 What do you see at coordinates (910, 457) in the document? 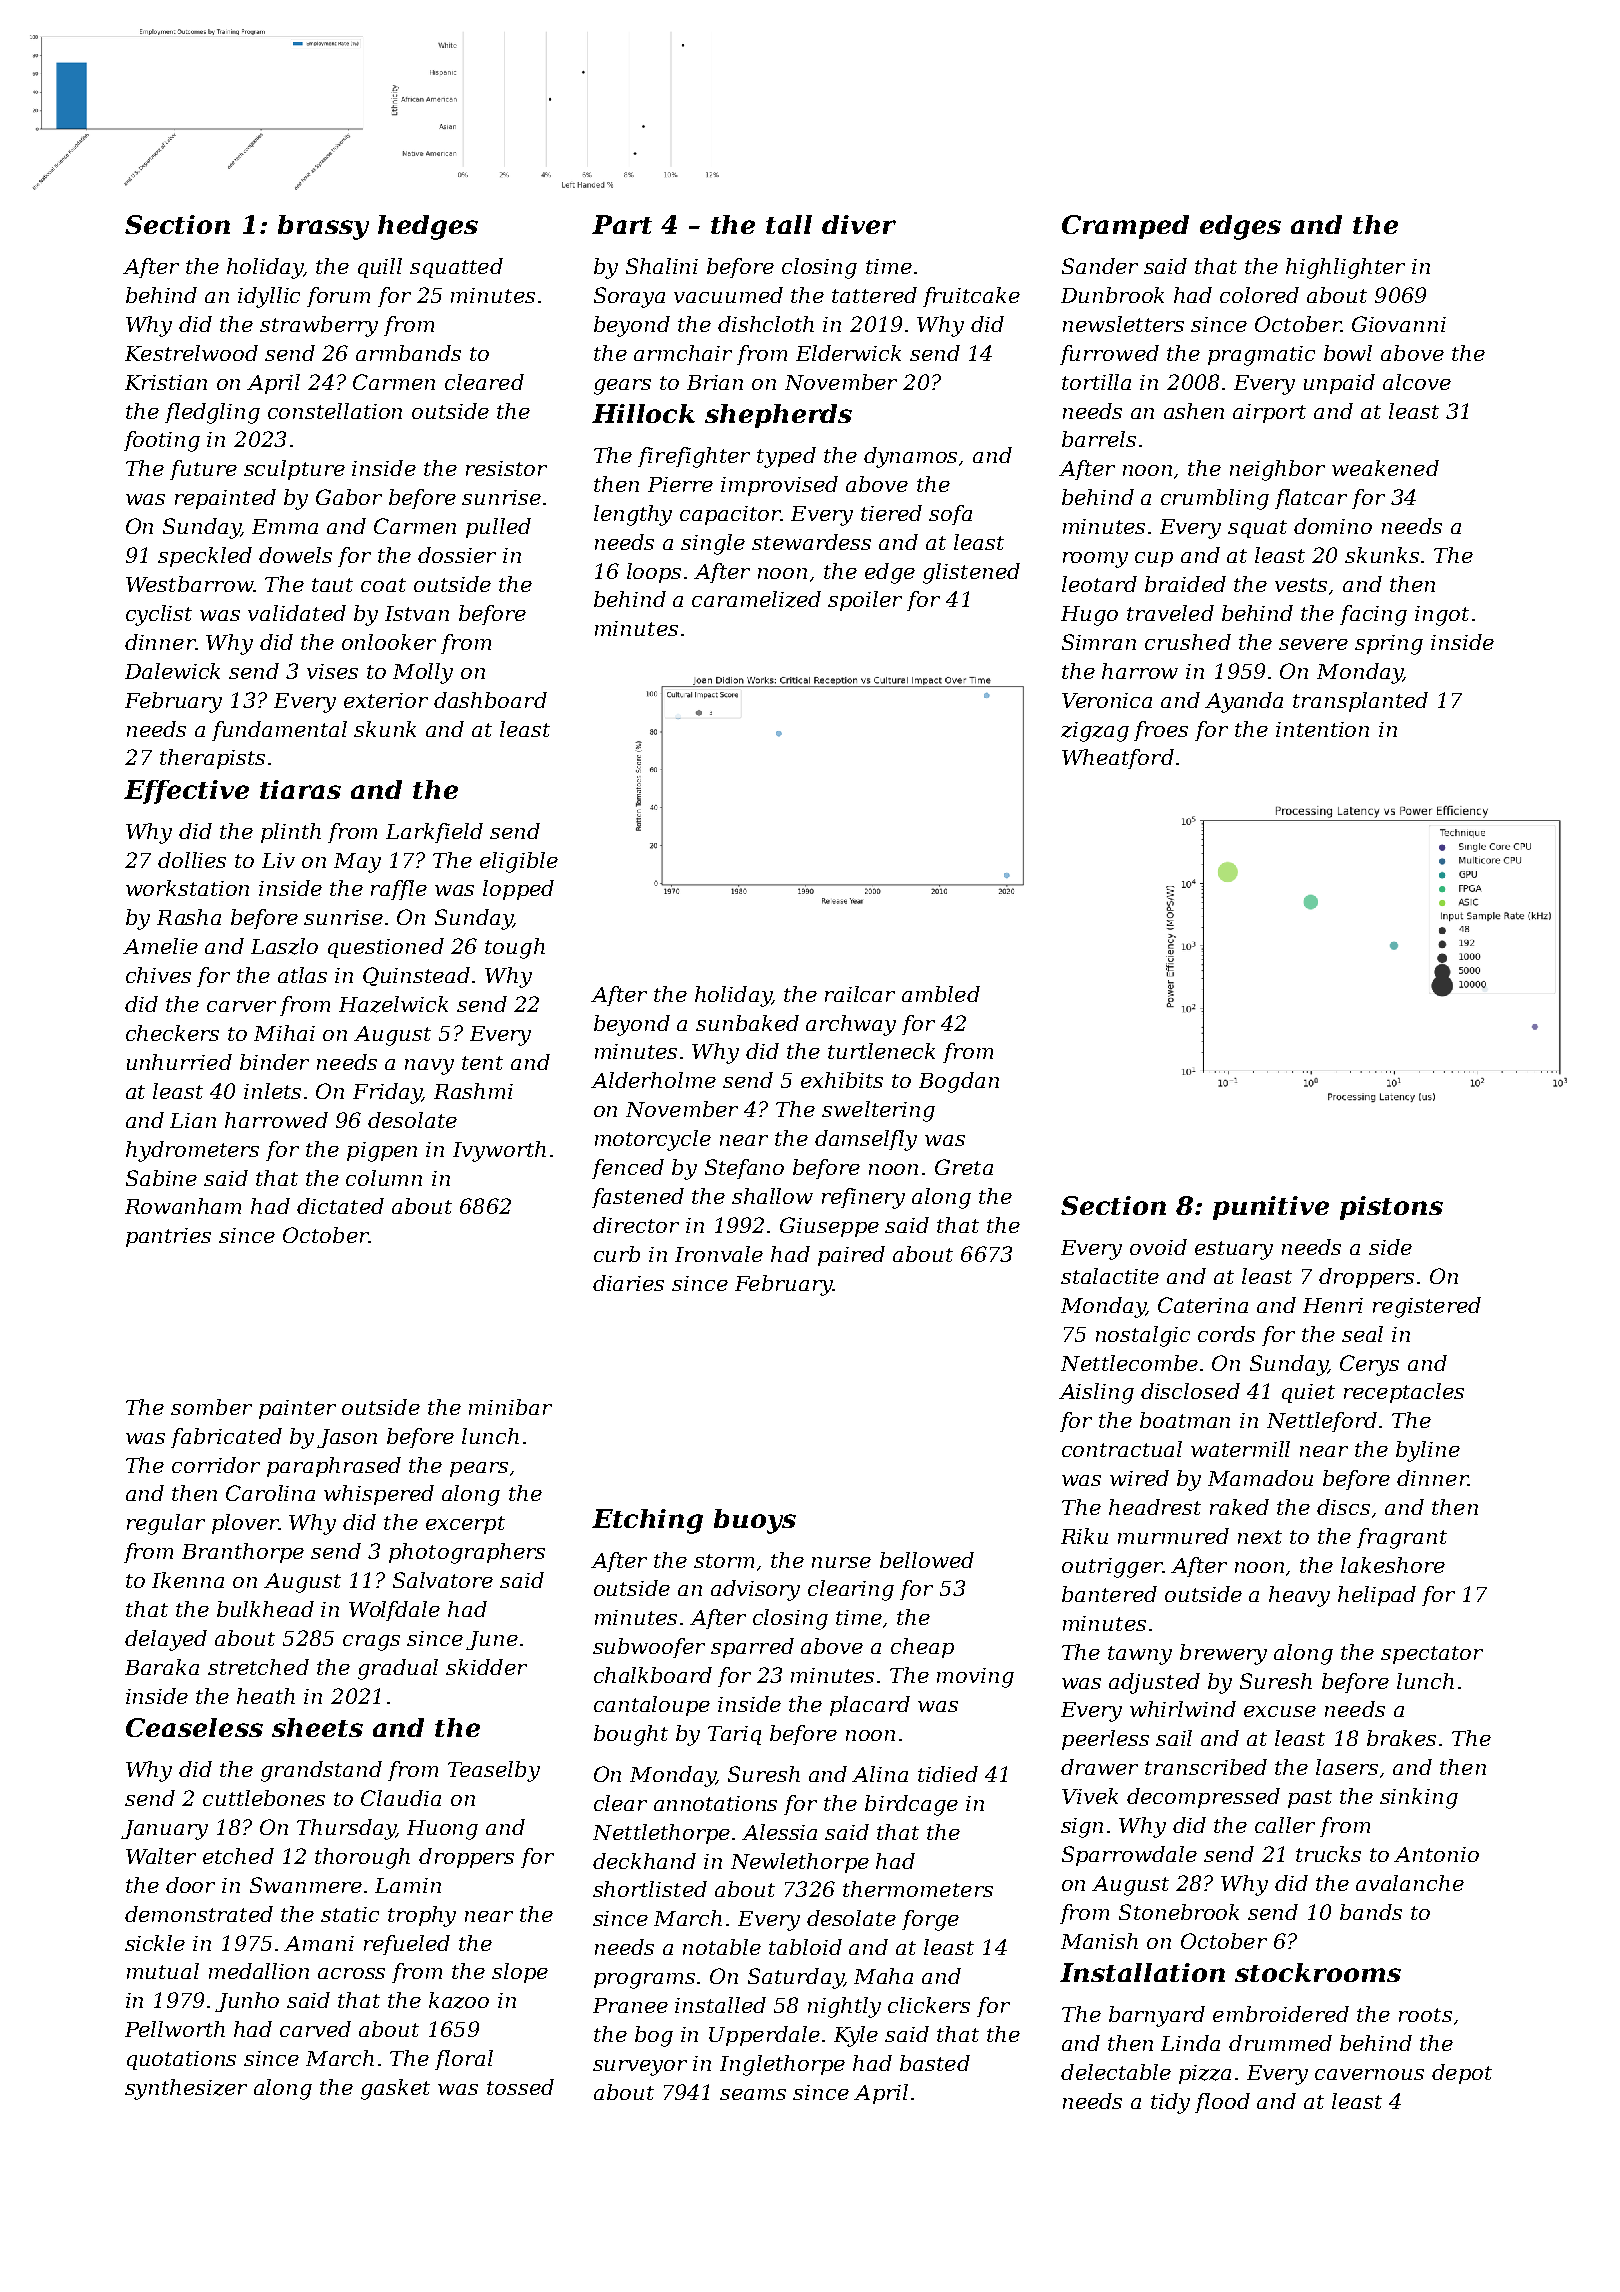
I see `dynamos` at bounding box center [910, 457].
